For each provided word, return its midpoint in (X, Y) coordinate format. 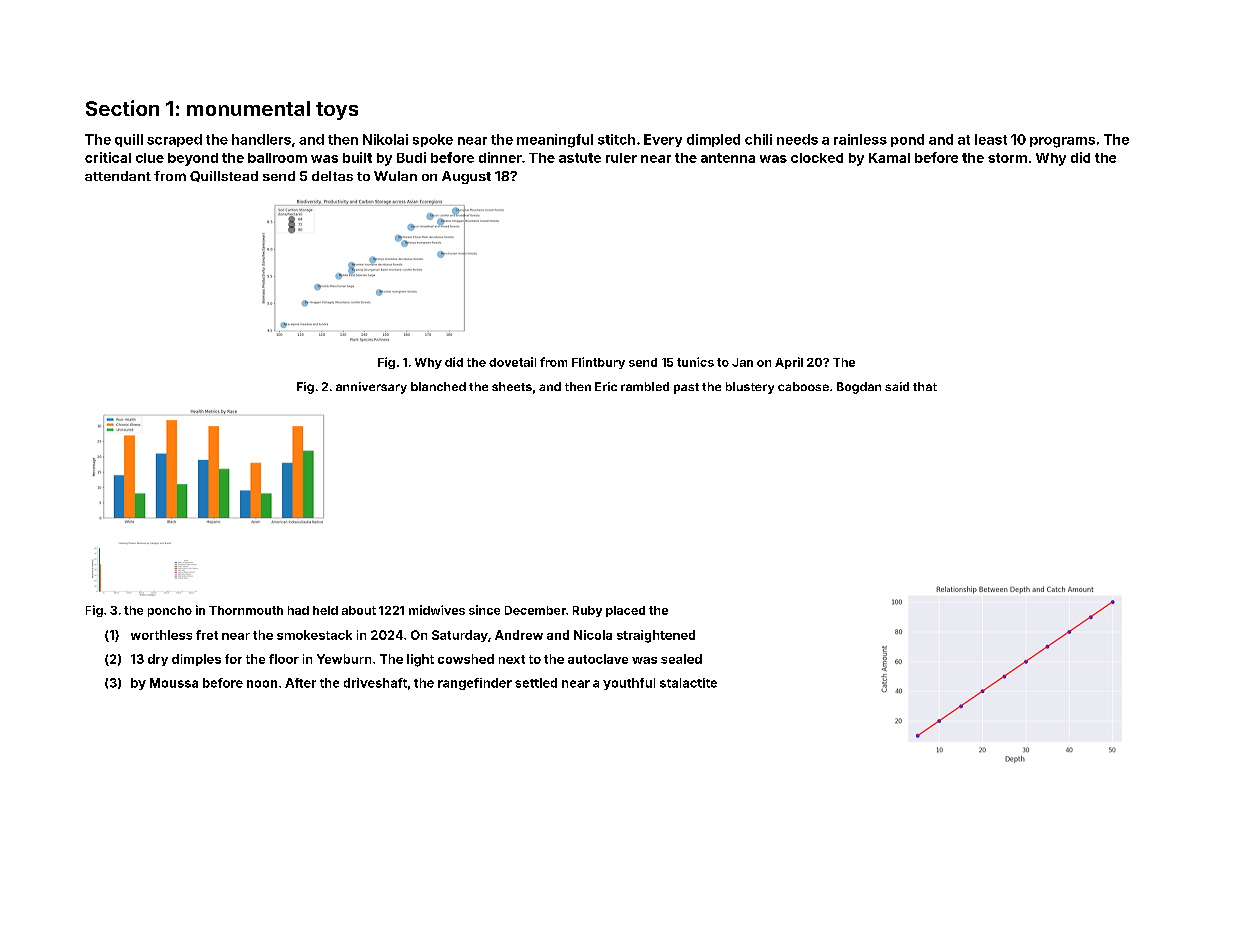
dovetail (512, 362)
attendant (118, 176)
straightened (656, 636)
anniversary (371, 388)
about (359, 610)
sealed (681, 659)
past (686, 388)
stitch (616, 139)
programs (1062, 142)
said (897, 386)
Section (122, 108)
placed (625, 611)
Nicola (593, 635)
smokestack (314, 635)
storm (1007, 158)
